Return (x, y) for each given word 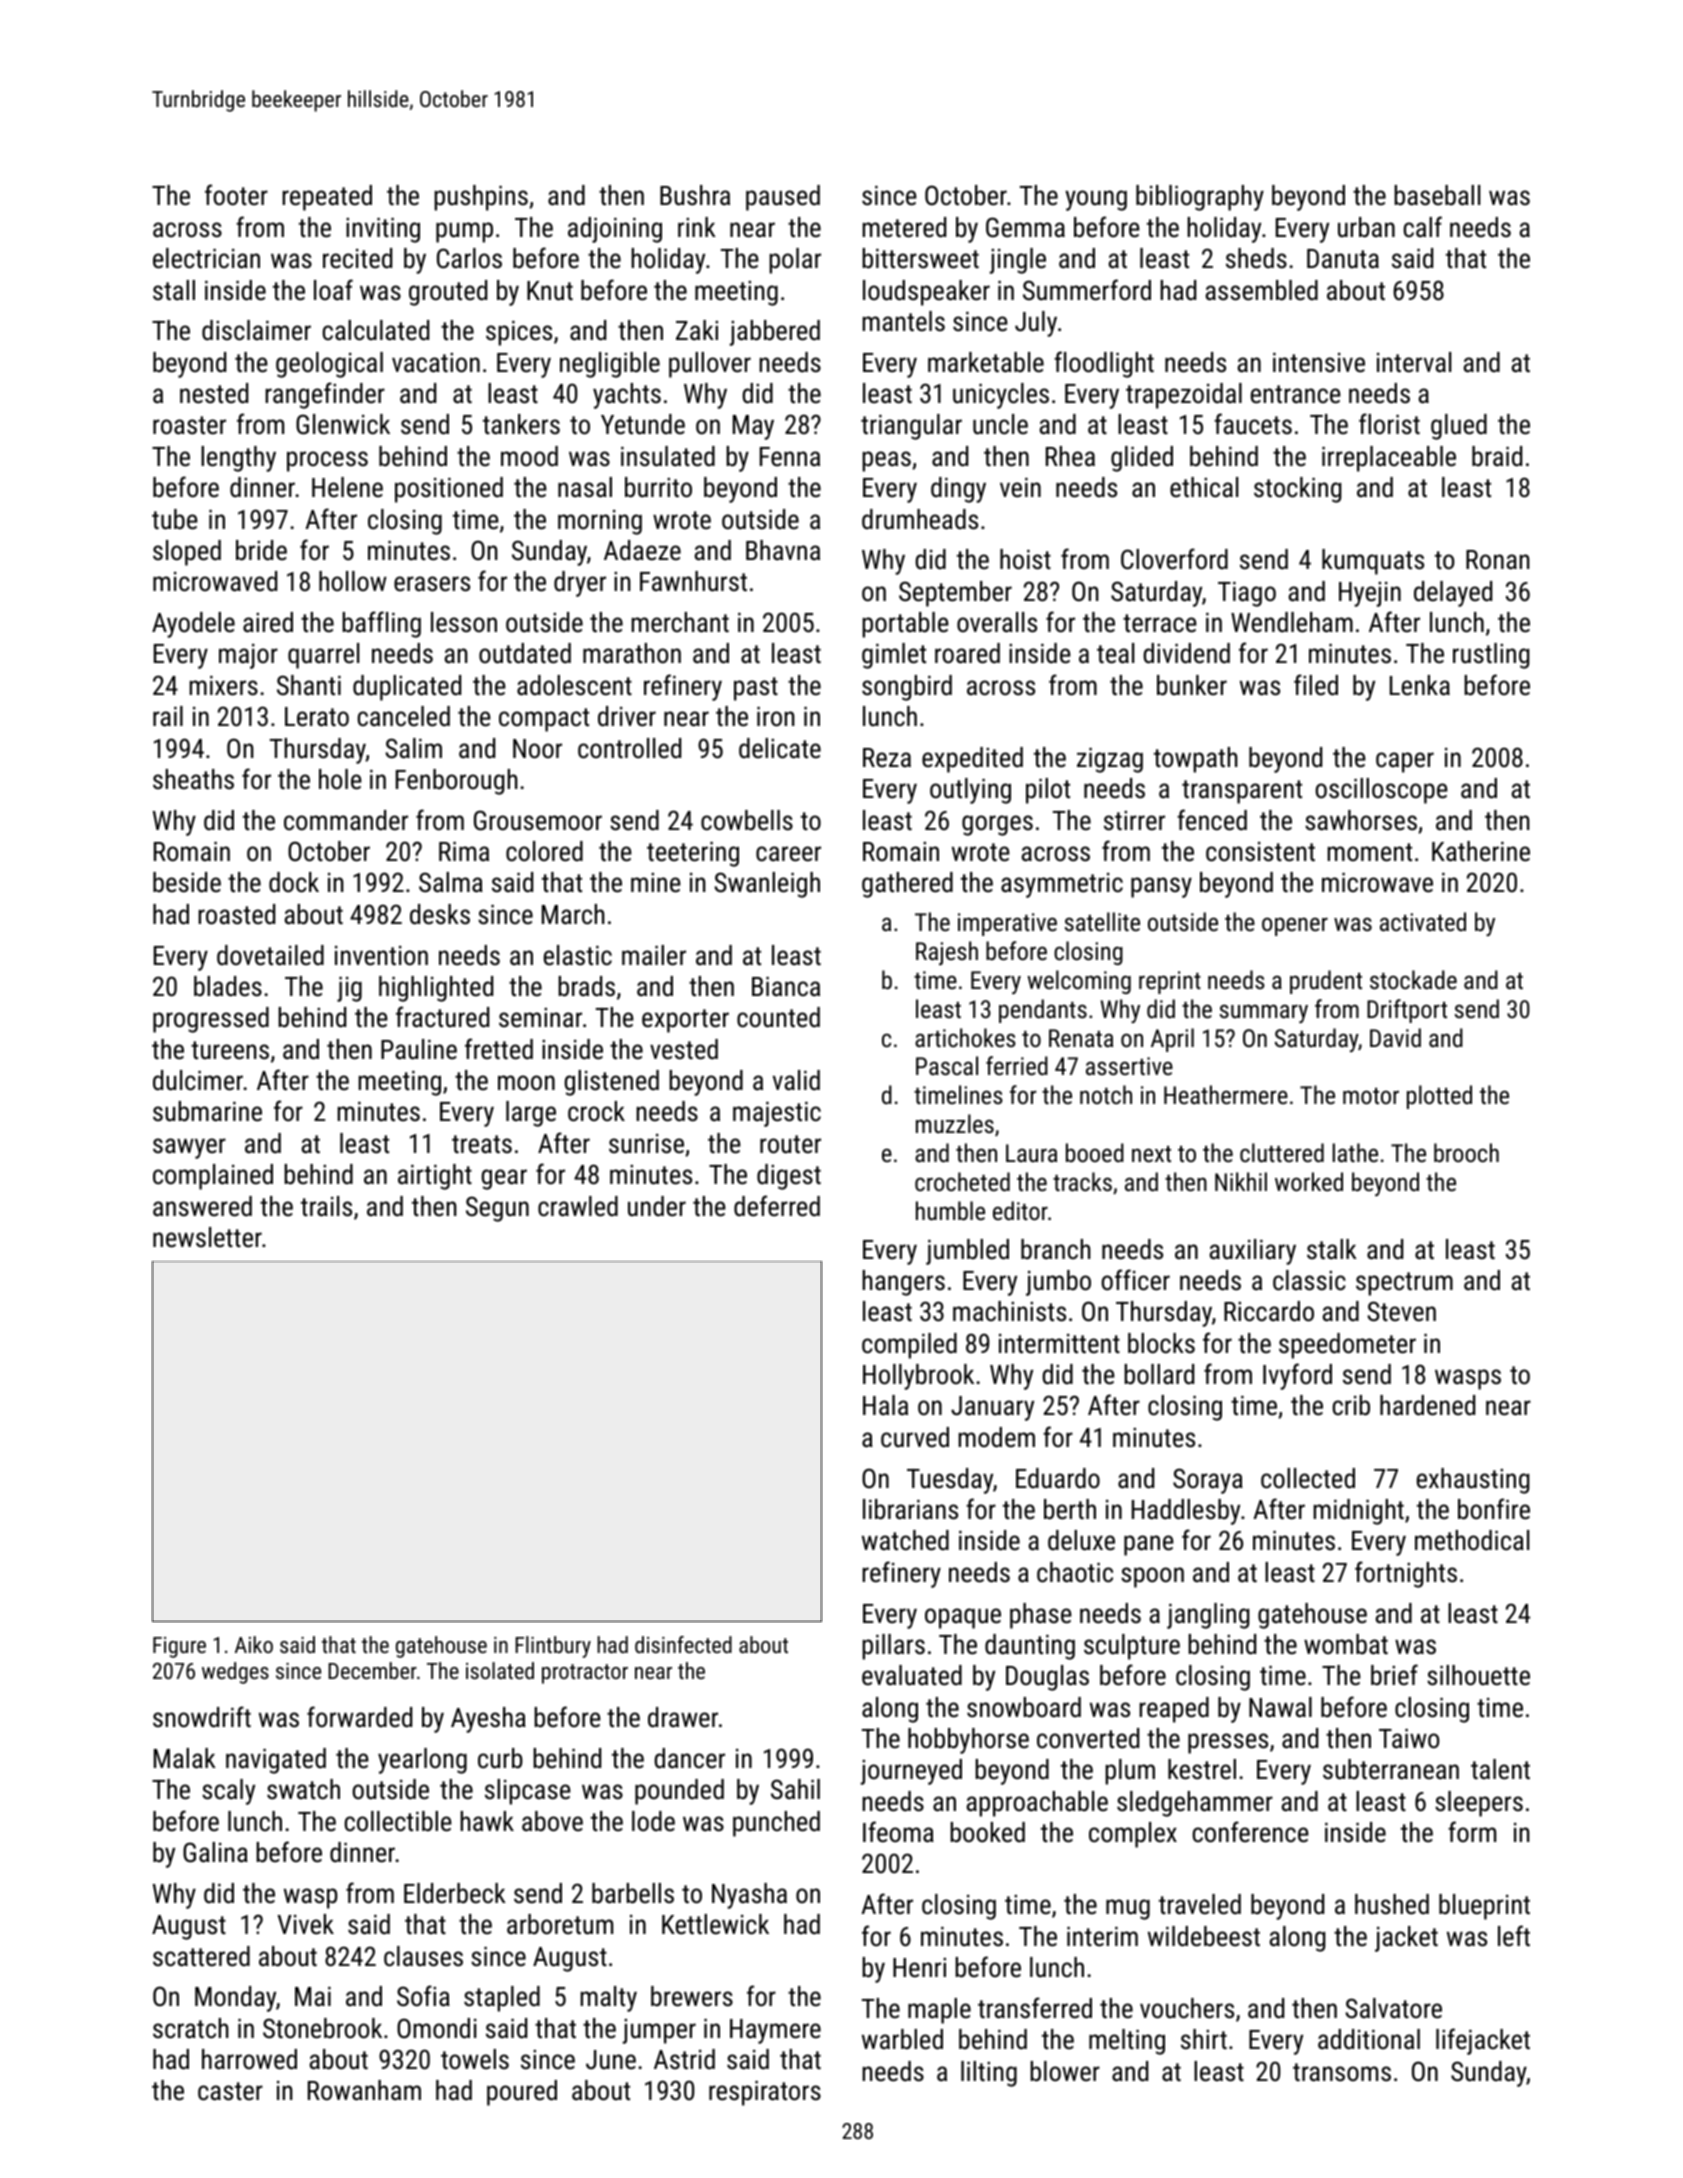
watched (905, 1540)
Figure (179, 1647)
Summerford (1087, 290)
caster (230, 2091)
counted (778, 1017)
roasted (236, 914)
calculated (376, 330)
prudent (1326, 982)
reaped (1174, 1710)
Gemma (1025, 227)
